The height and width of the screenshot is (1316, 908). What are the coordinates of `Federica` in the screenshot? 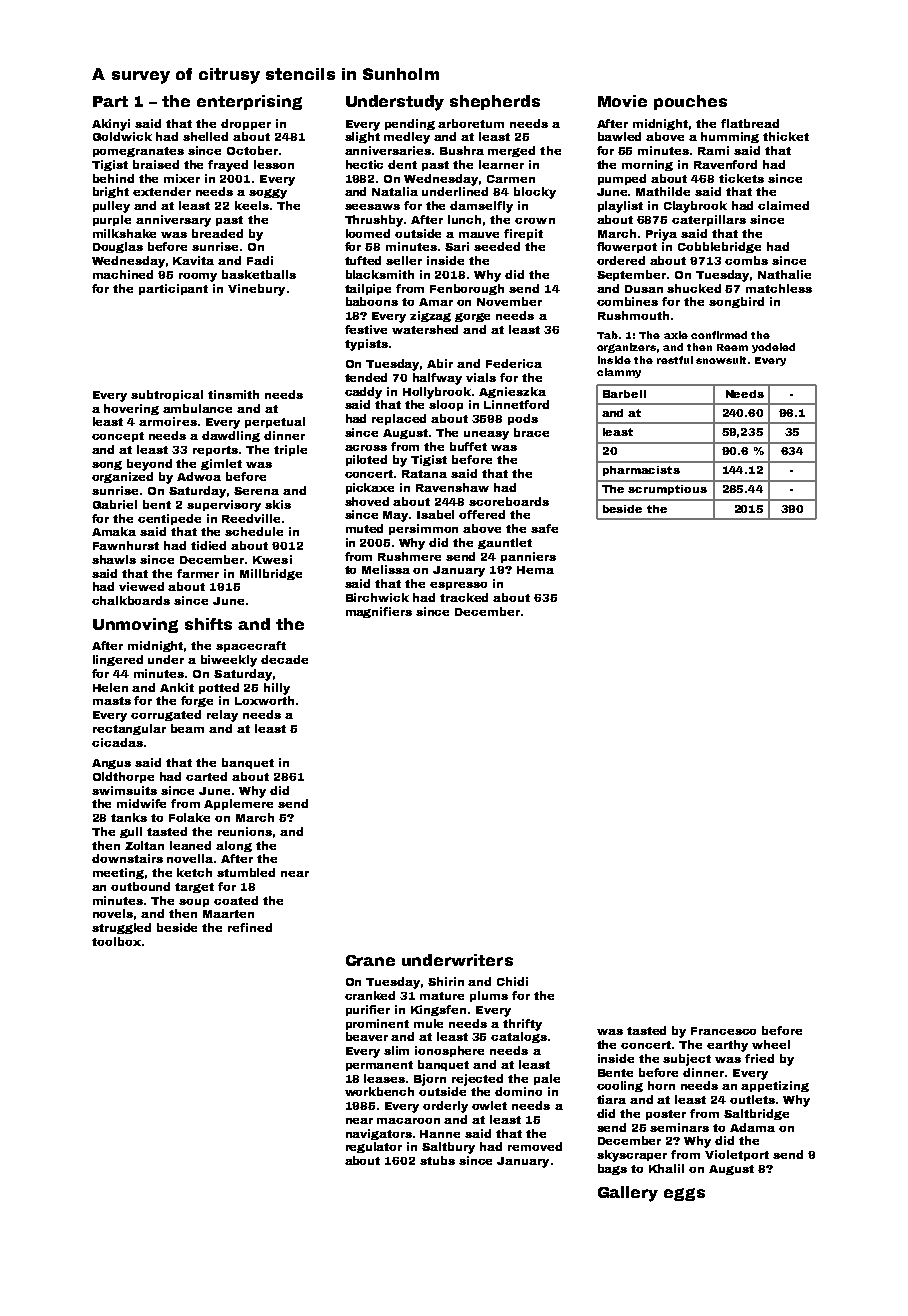 It's located at (514, 363).
